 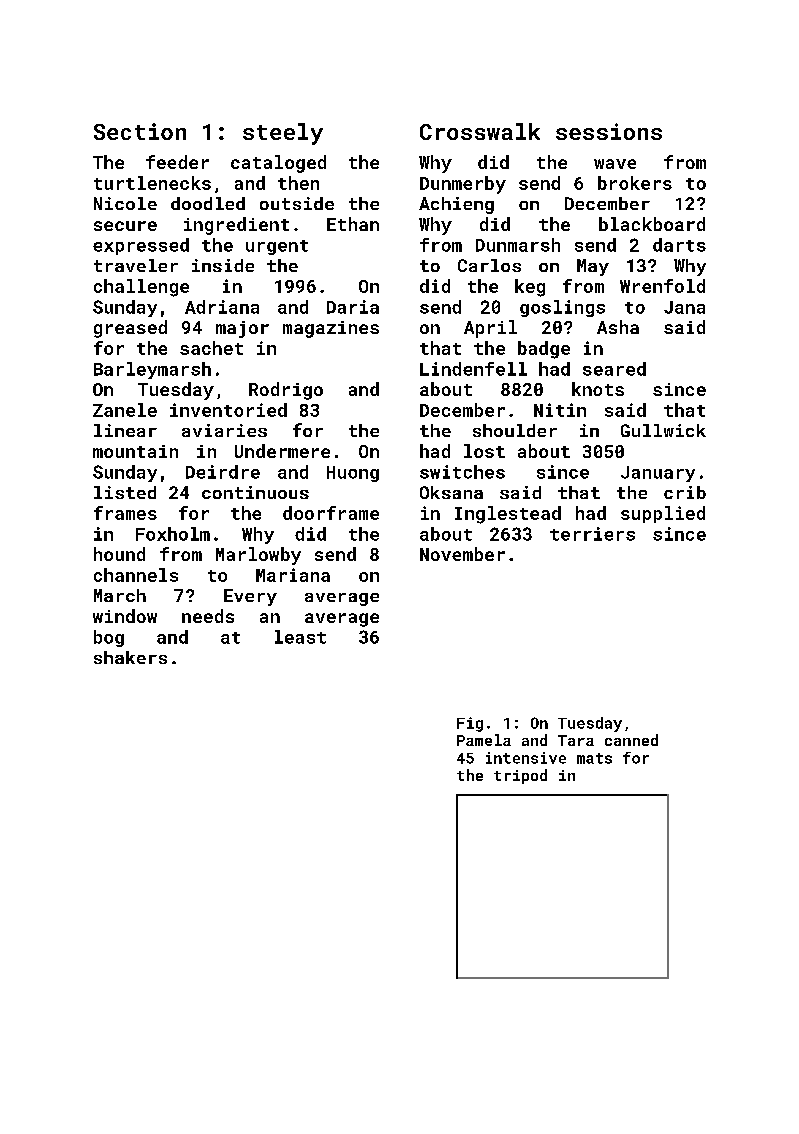 What do you see at coordinates (130, 657) in the document?
I see `shakers` at bounding box center [130, 657].
